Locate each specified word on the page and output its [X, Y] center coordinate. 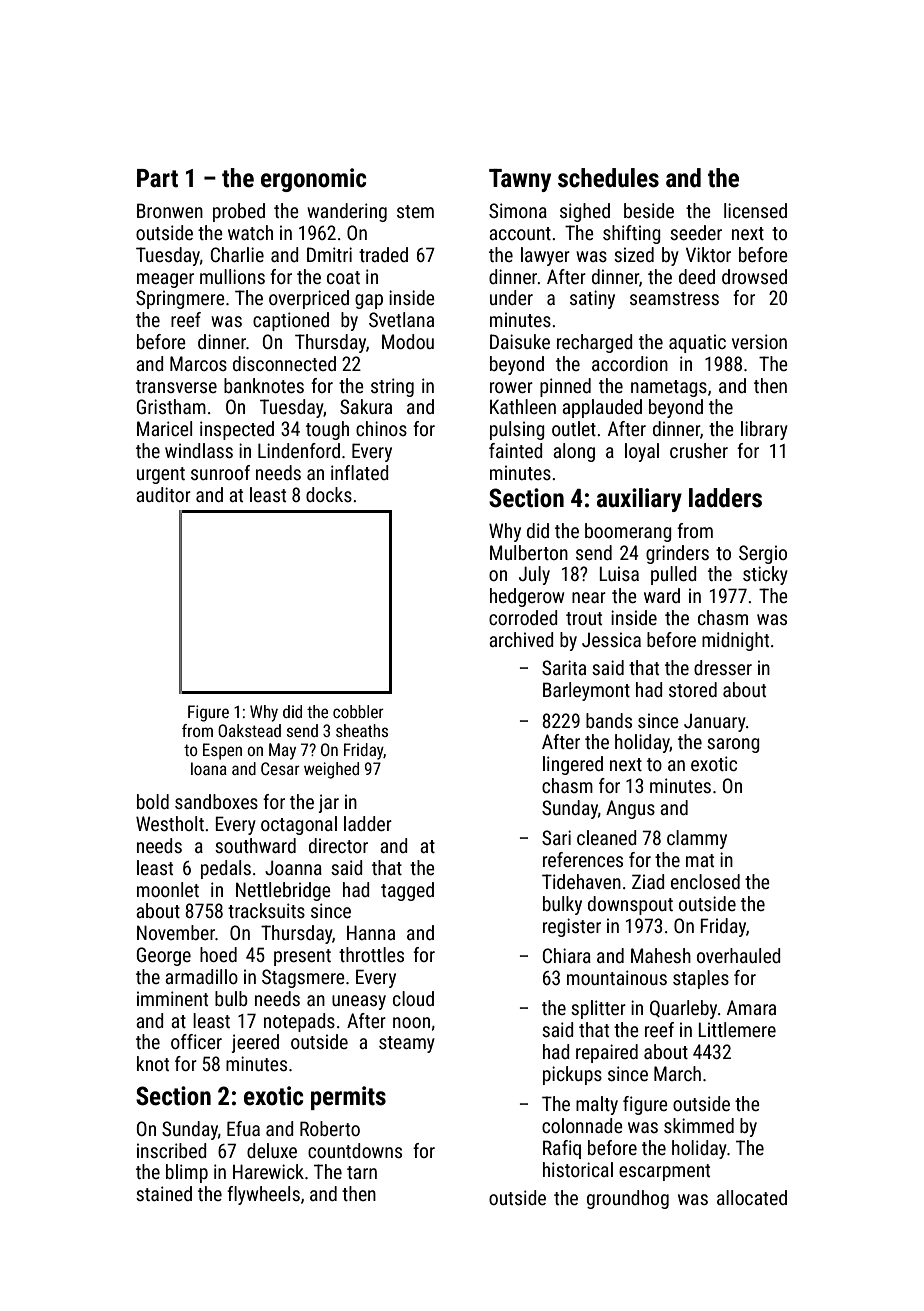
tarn [362, 1172]
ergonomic [314, 180]
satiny [592, 299]
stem [415, 211]
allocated [752, 1197]
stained [164, 1193]
